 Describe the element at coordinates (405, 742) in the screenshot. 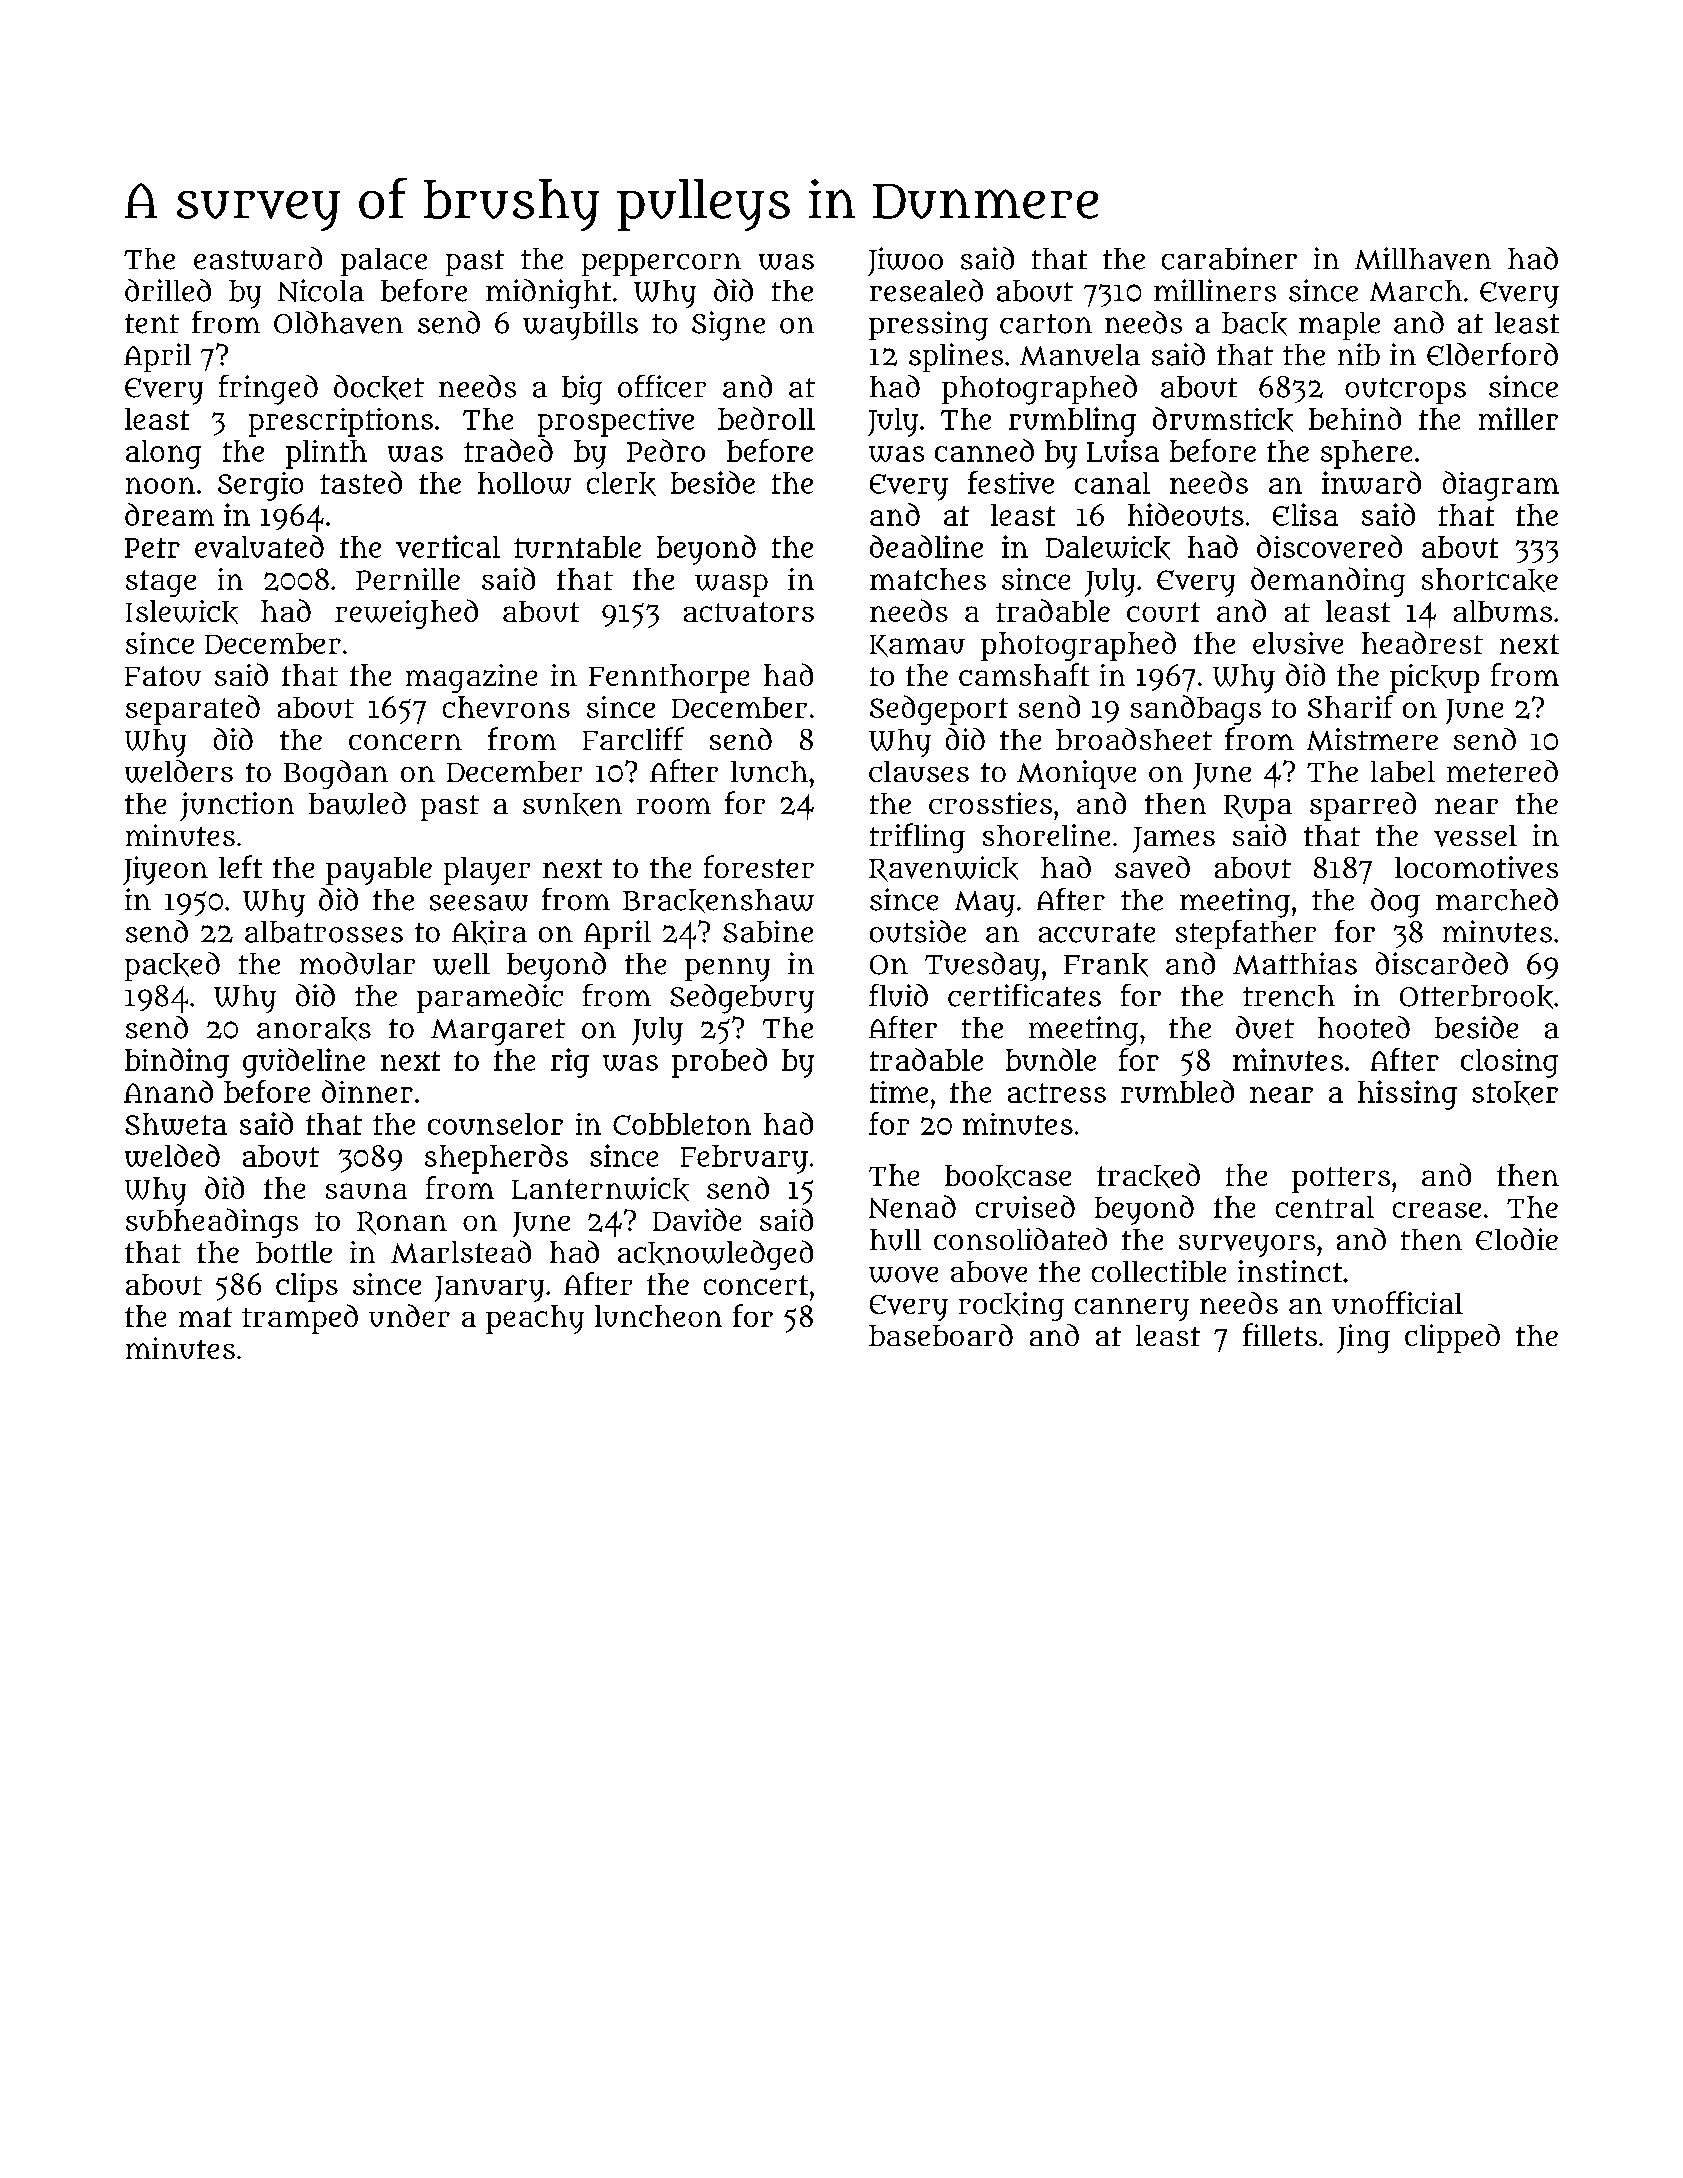

I see `concern` at that location.
